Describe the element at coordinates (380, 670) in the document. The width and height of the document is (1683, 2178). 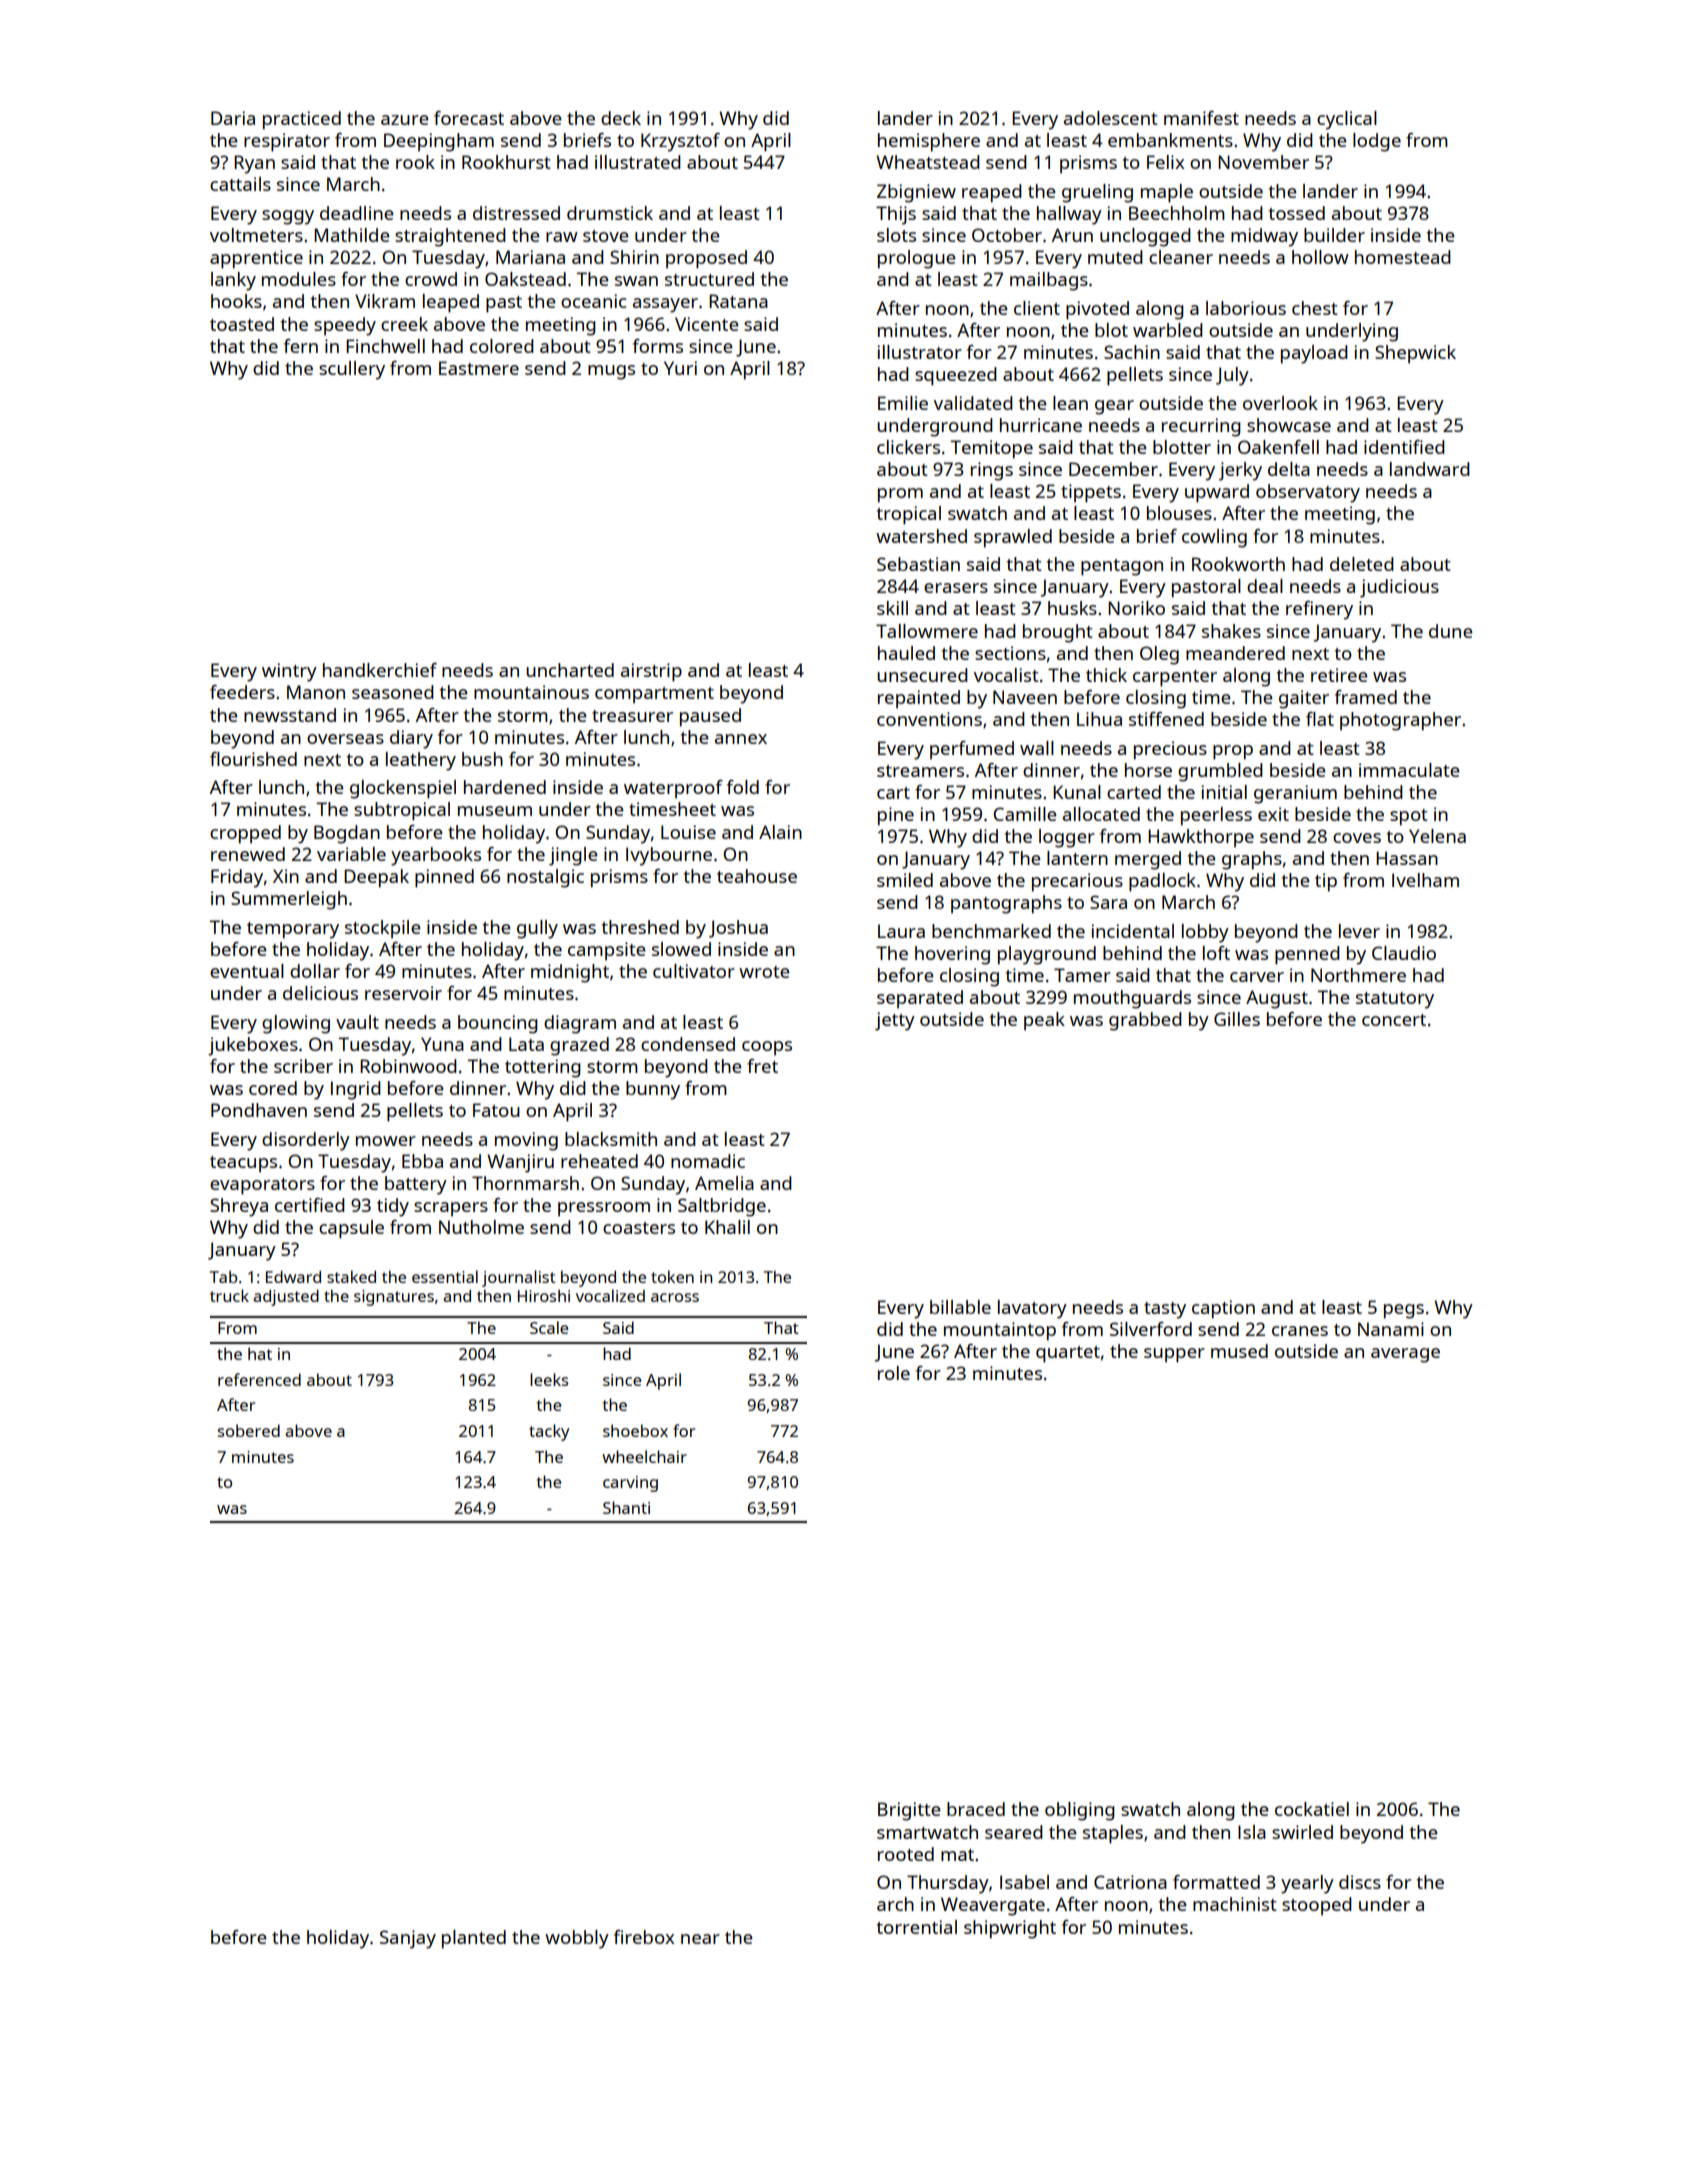
I see `handkerchief` at that location.
